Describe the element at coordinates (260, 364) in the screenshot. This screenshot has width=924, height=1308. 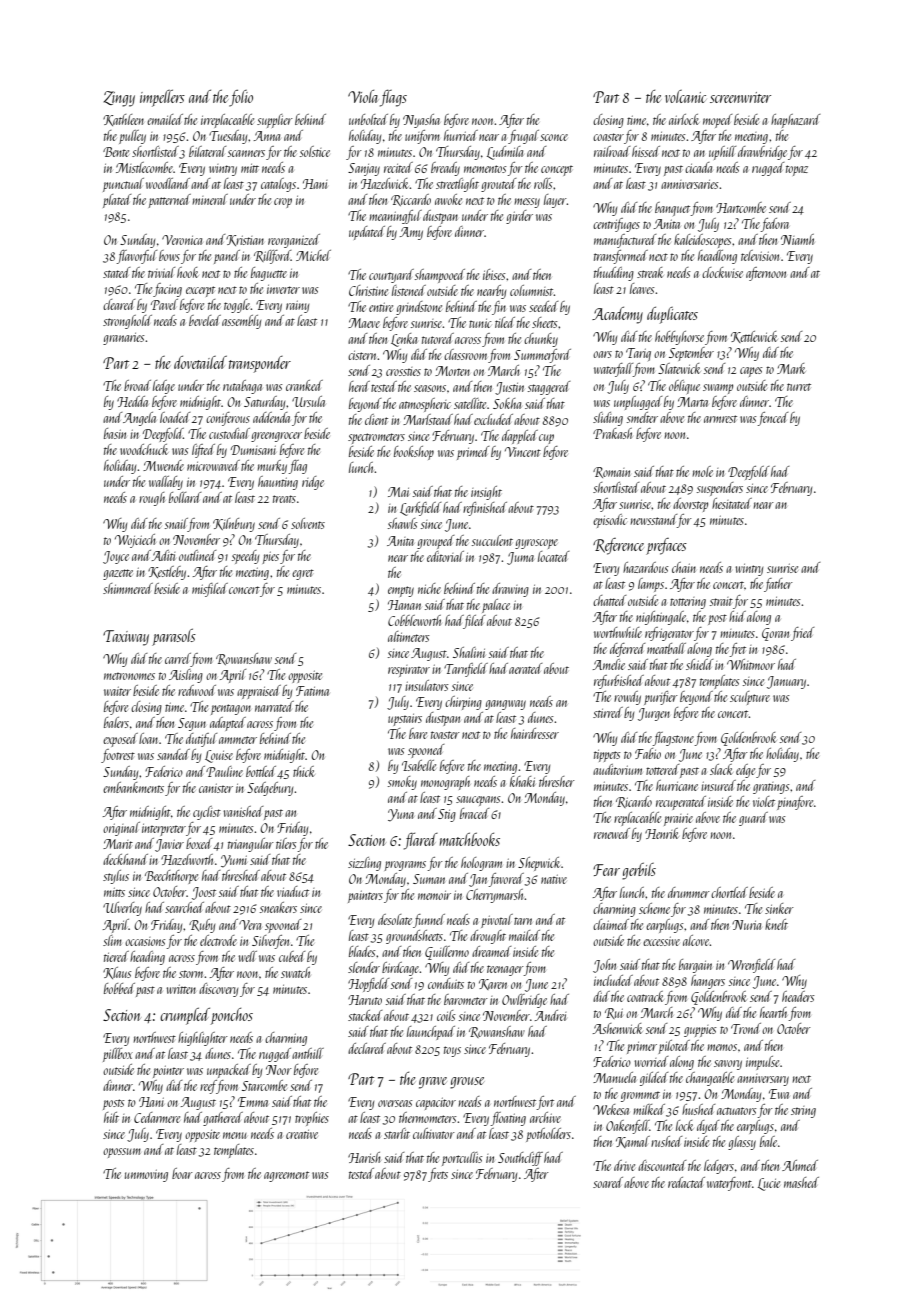
I see `transponder` at that location.
